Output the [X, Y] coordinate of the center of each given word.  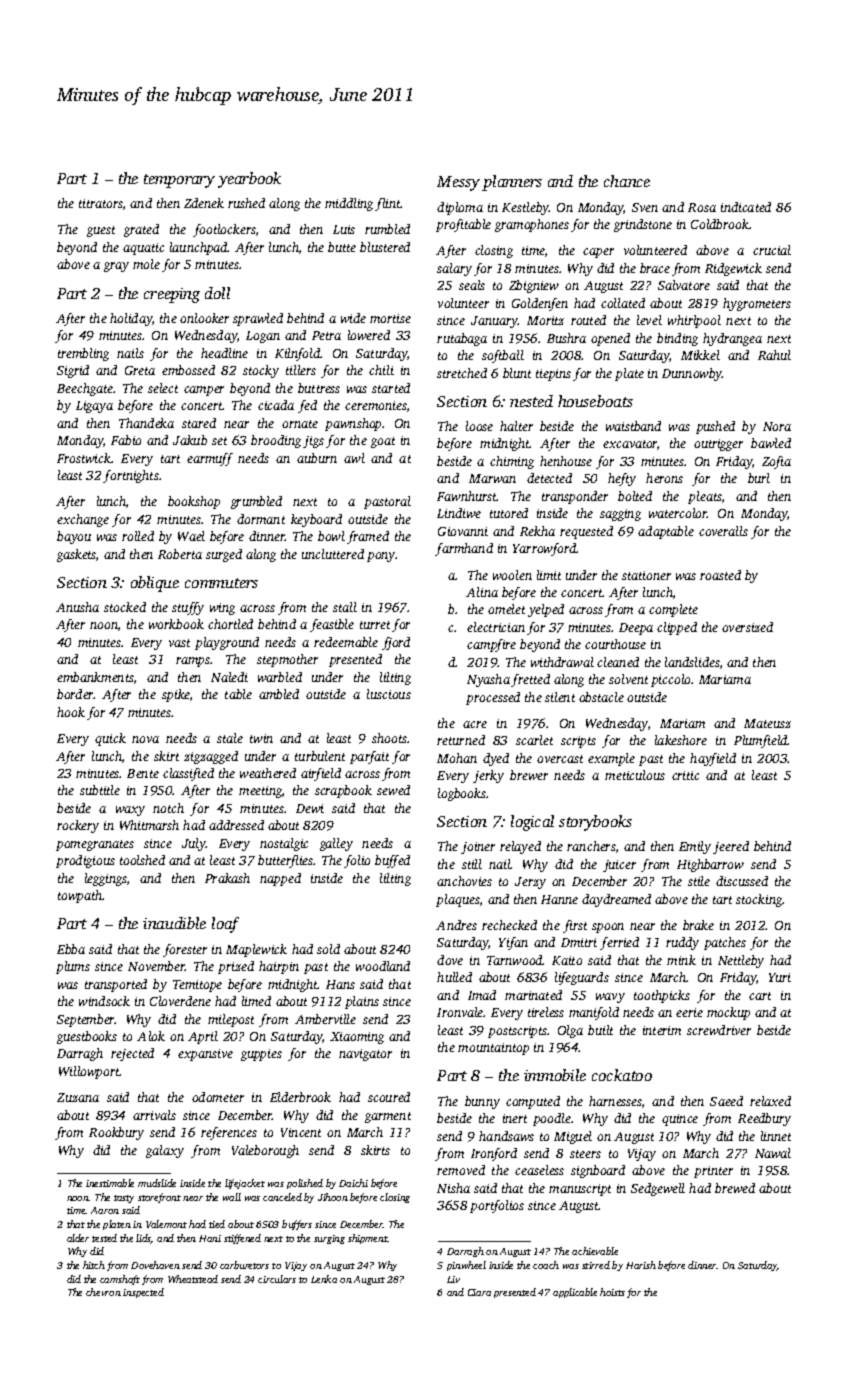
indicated [746, 207]
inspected [143, 1293]
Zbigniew [534, 286]
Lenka [324, 1279]
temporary [179, 181]
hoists [612, 1292]
